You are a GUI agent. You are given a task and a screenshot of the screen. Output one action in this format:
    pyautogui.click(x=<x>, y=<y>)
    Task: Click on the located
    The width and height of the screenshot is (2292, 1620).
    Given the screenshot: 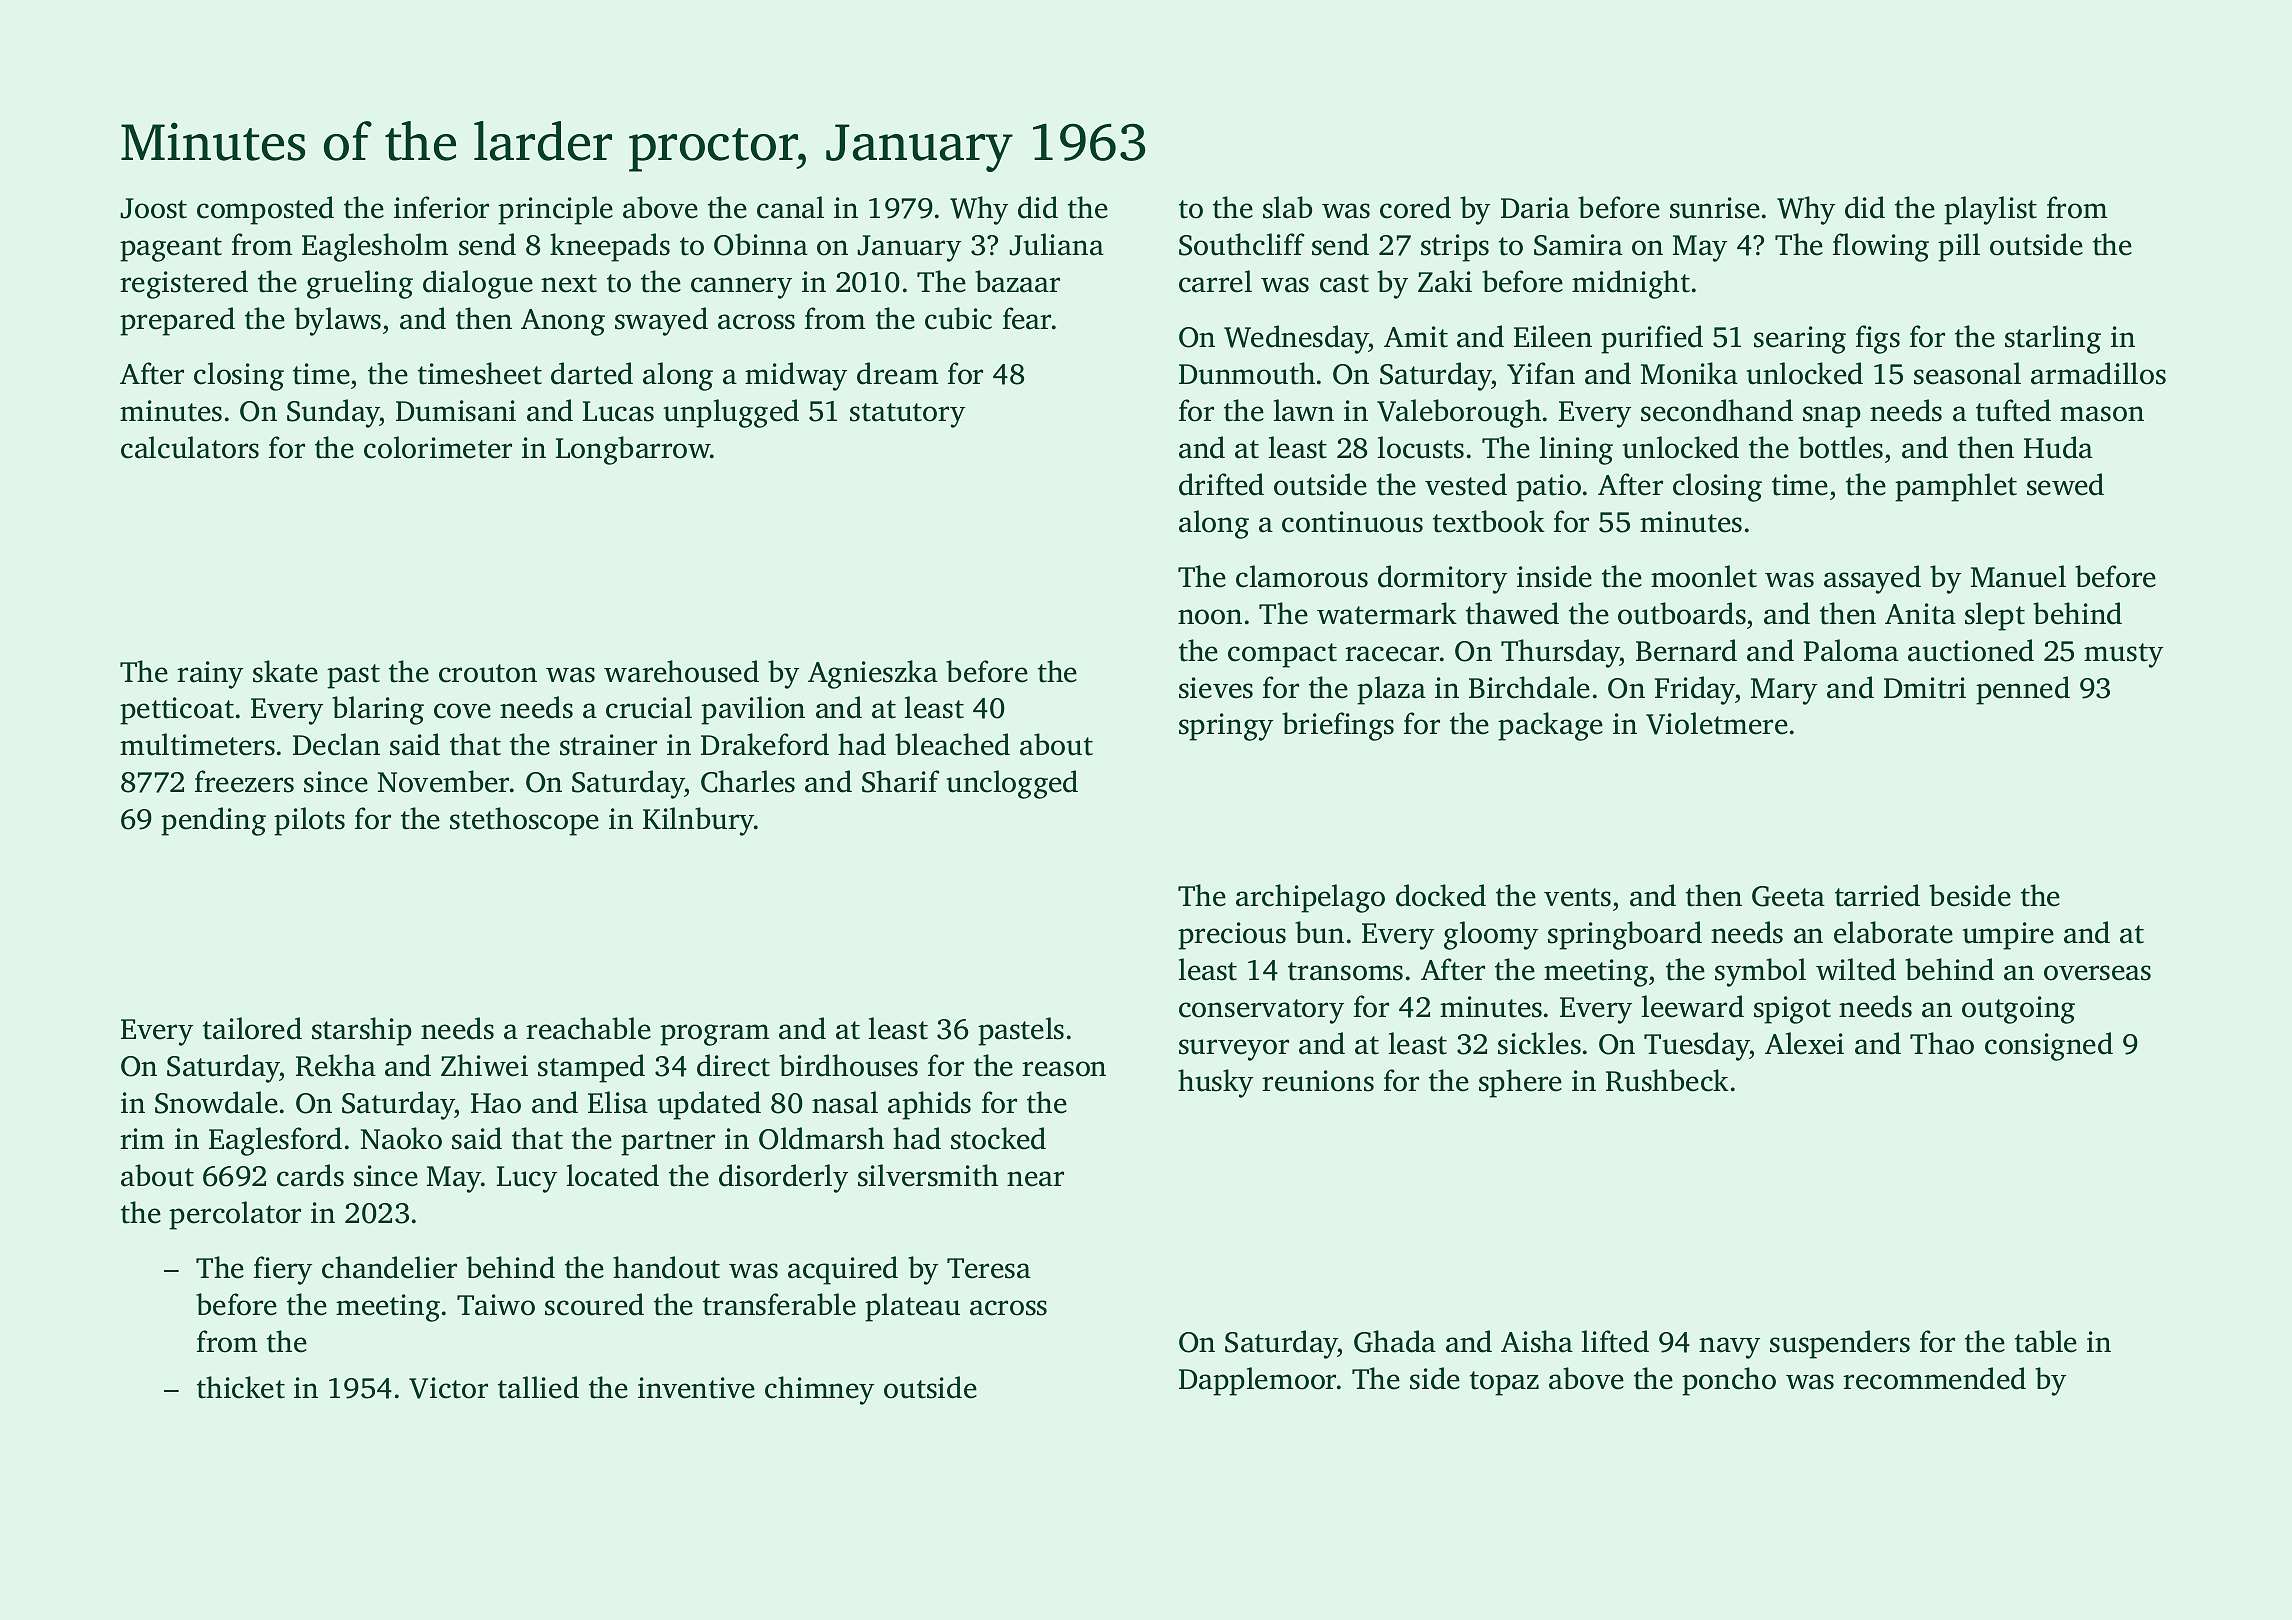 What is the action you would take?
    pyautogui.click(x=613, y=1175)
